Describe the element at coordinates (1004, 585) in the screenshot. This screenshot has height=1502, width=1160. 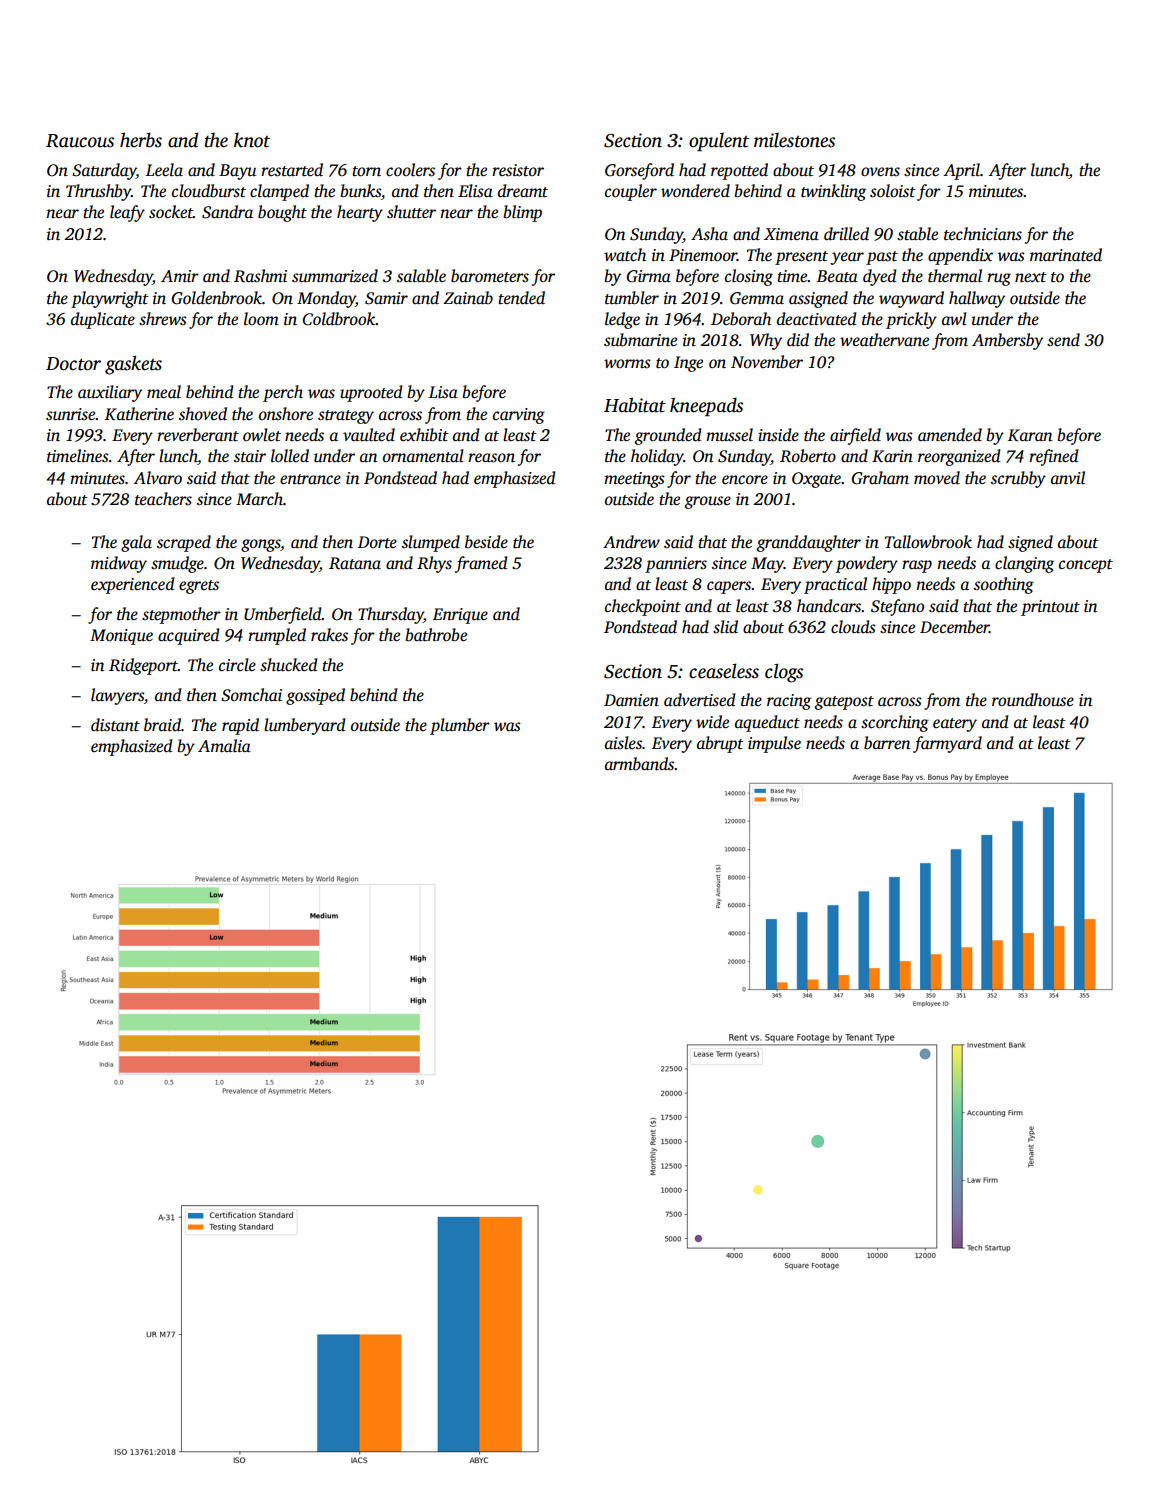
I see `soothing` at that location.
